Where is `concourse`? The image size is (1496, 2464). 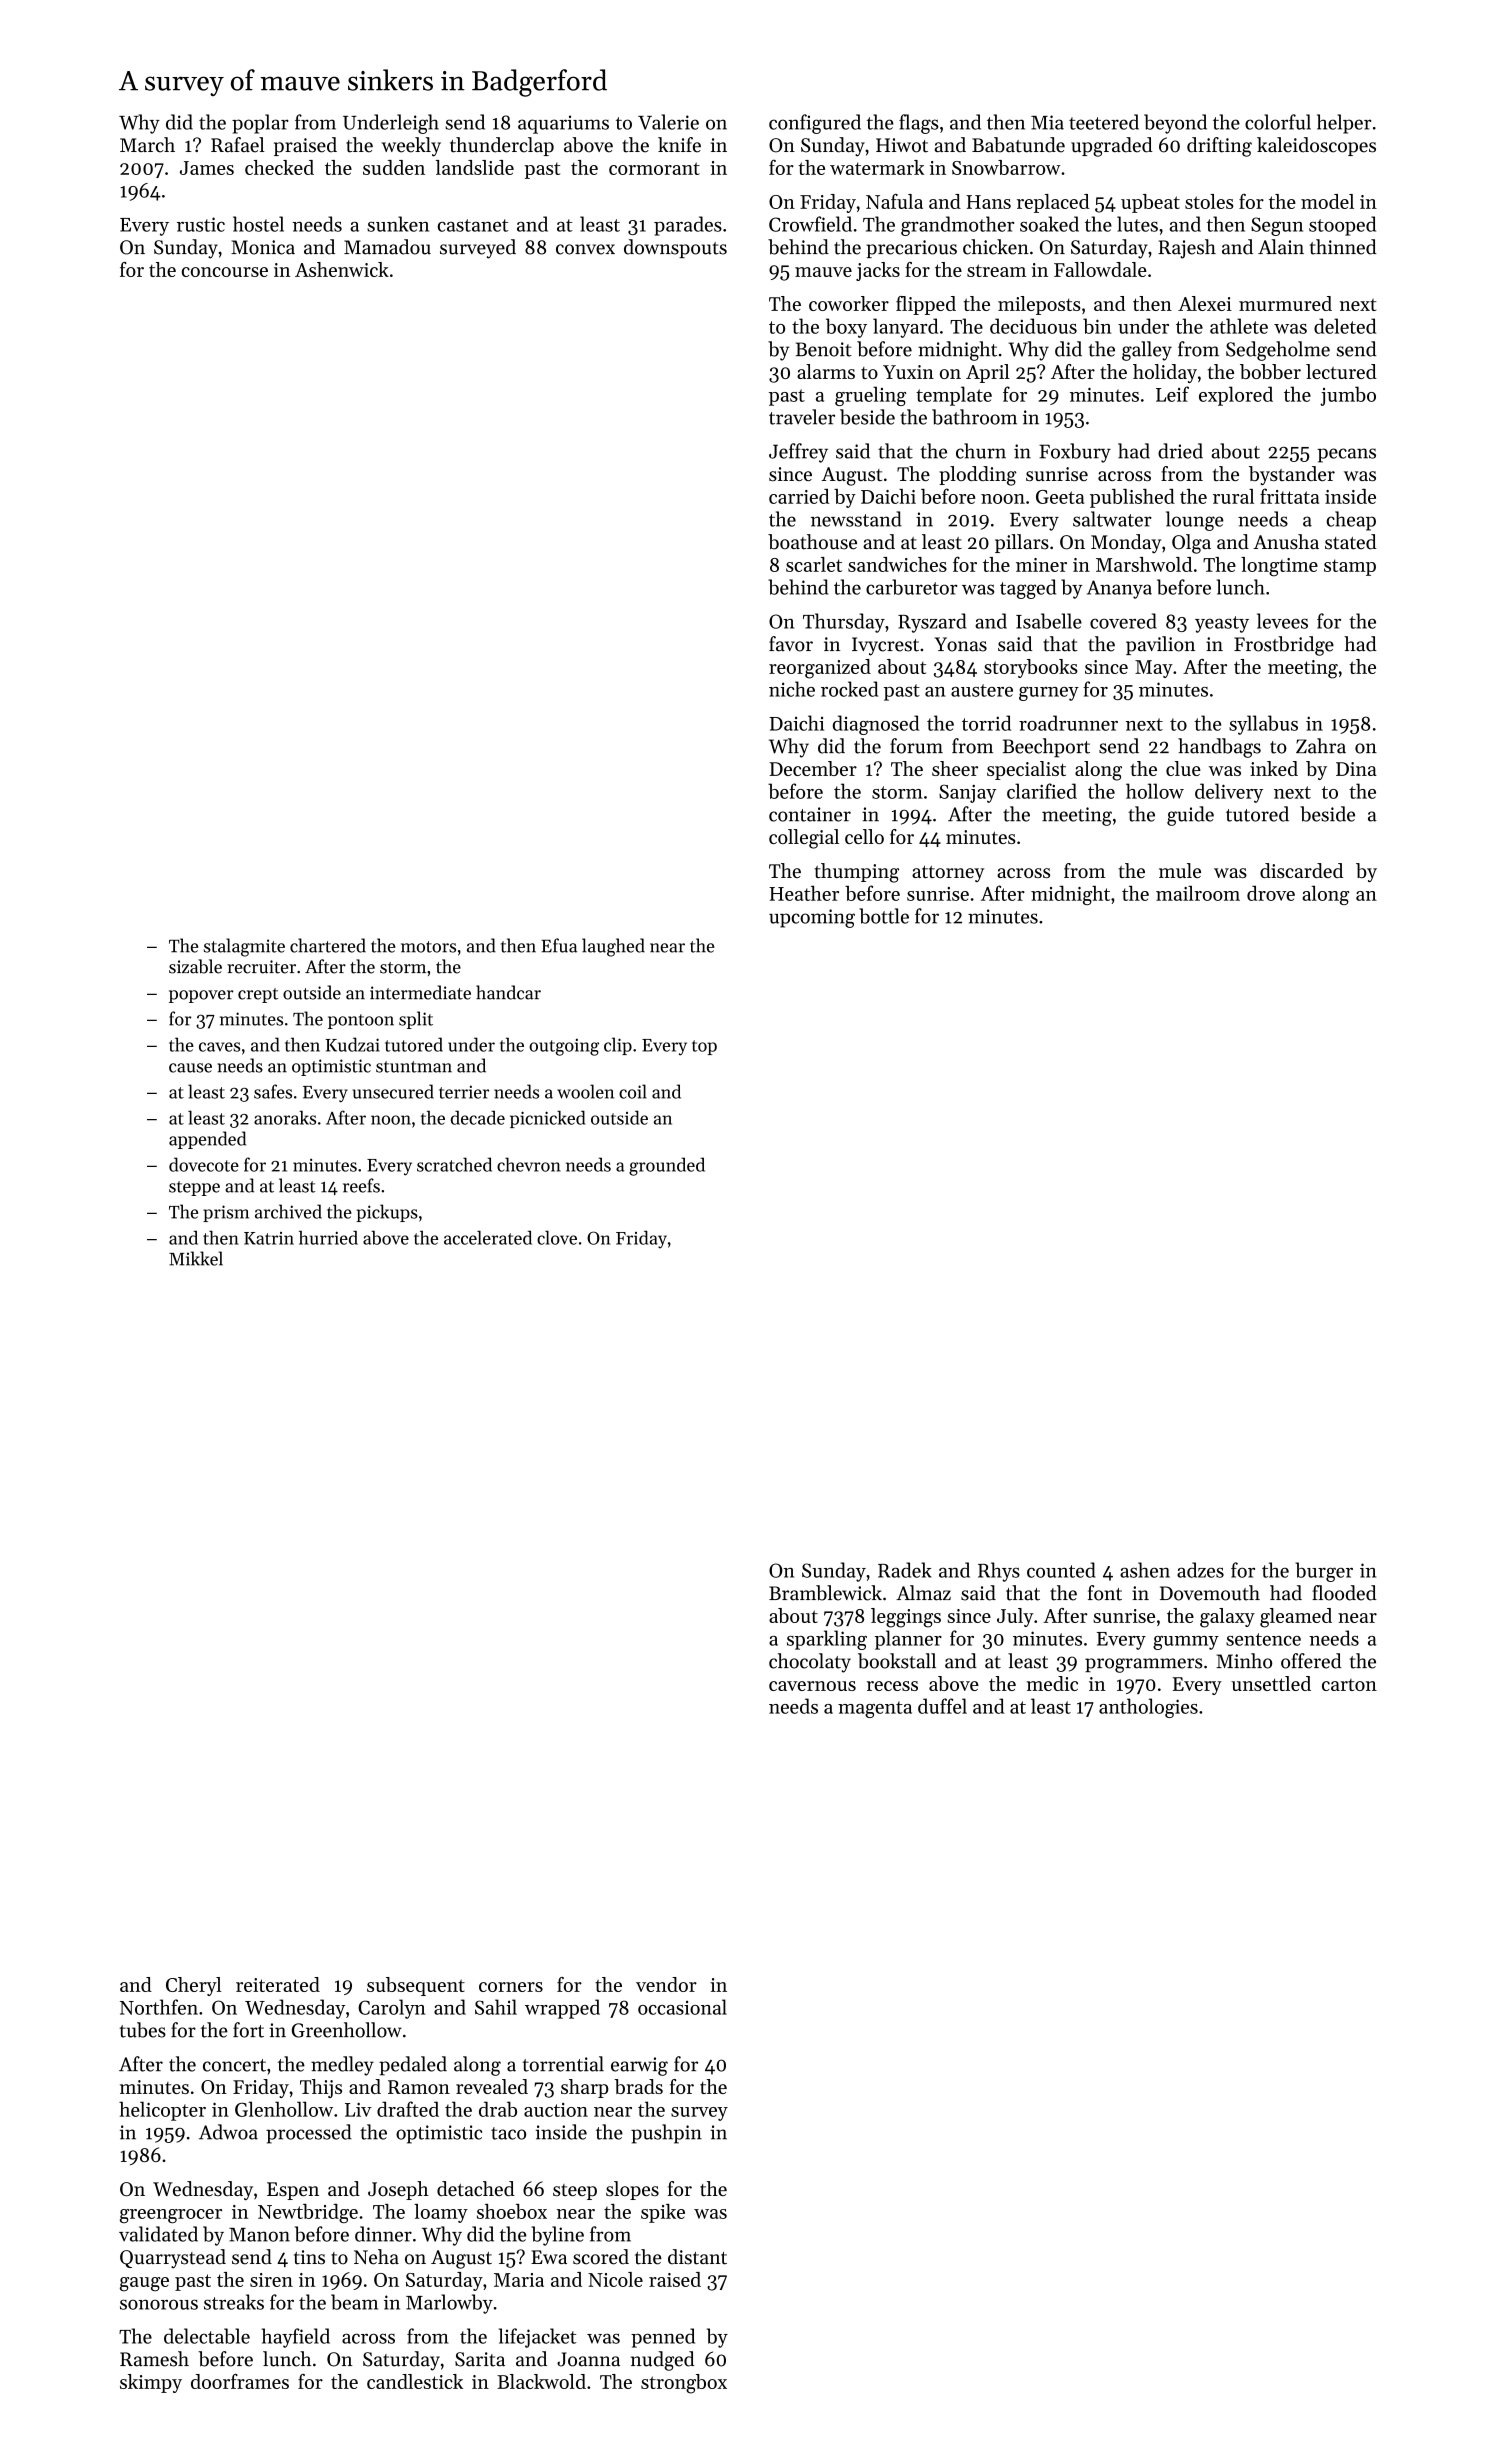 concourse is located at coordinates (225, 272).
